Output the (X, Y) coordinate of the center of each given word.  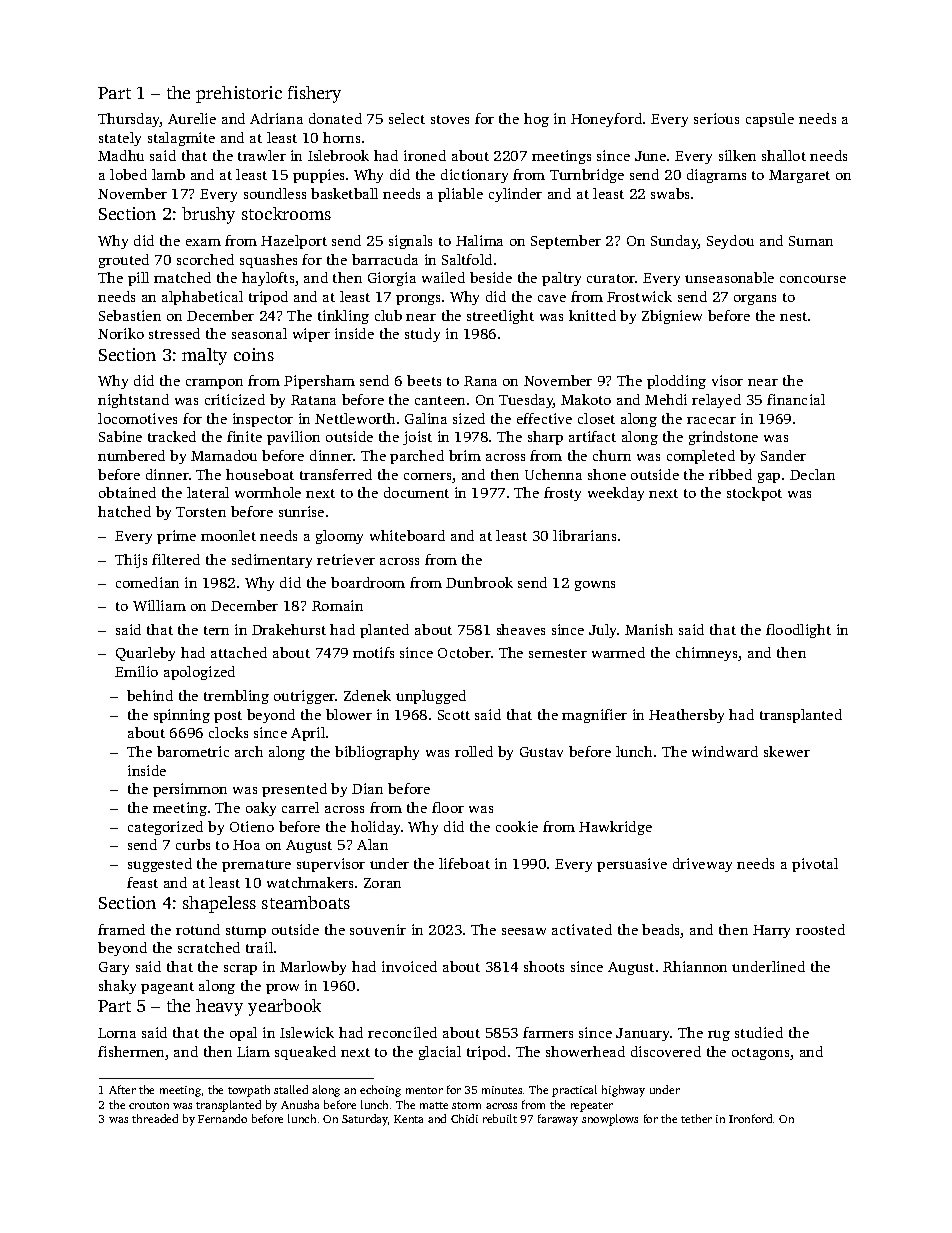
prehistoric (239, 94)
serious (716, 118)
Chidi (464, 1118)
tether (696, 1118)
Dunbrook (479, 582)
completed (701, 457)
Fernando (222, 1118)
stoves (450, 119)
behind (150, 695)
